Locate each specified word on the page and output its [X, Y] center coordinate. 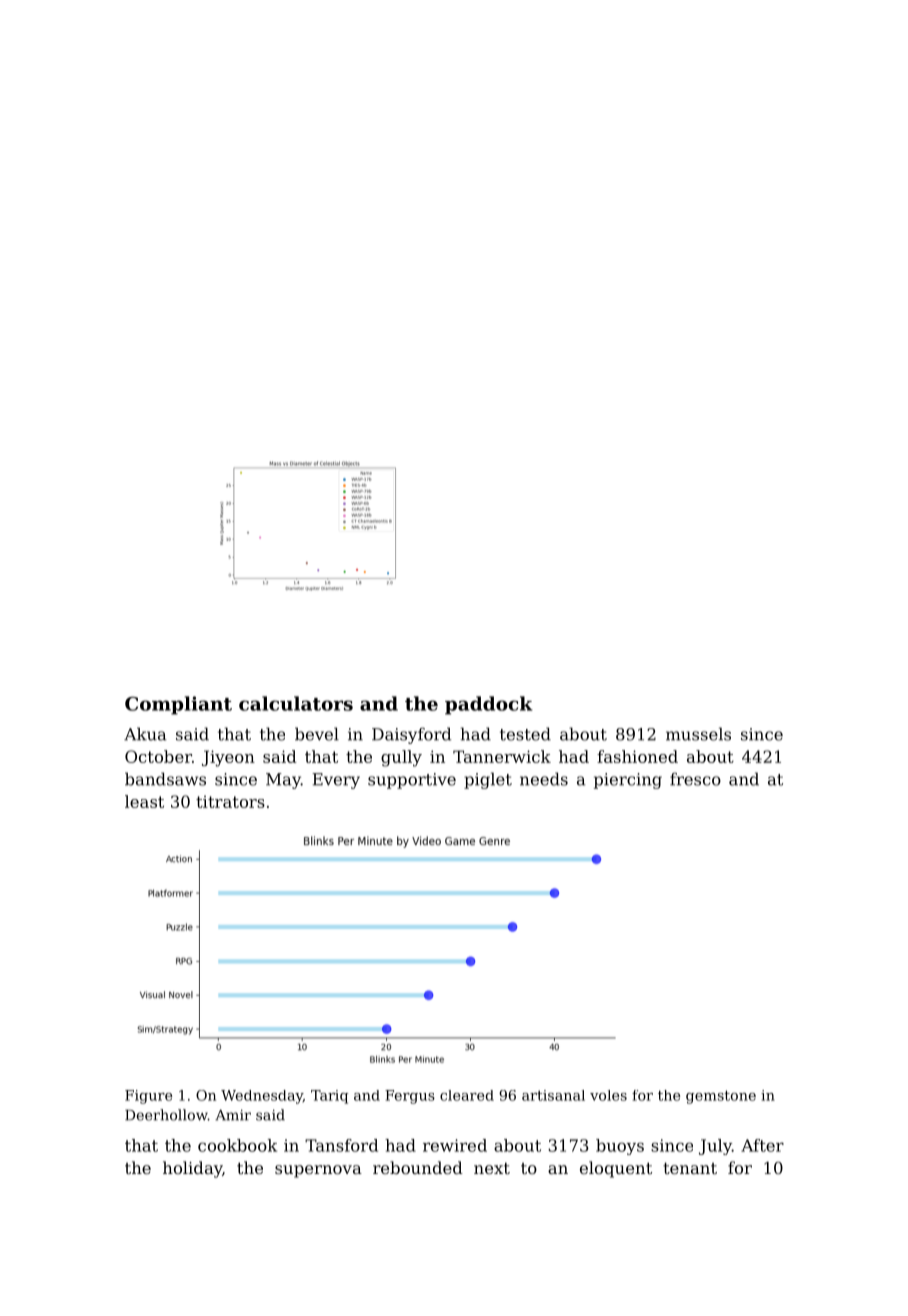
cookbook [237, 1145]
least [144, 801]
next [492, 1168]
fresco [695, 779]
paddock [488, 705]
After [762, 1145]
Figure [148, 1097]
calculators [296, 703]
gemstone [721, 1097]
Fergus [410, 1097]
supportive [412, 781]
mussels [698, 734]
